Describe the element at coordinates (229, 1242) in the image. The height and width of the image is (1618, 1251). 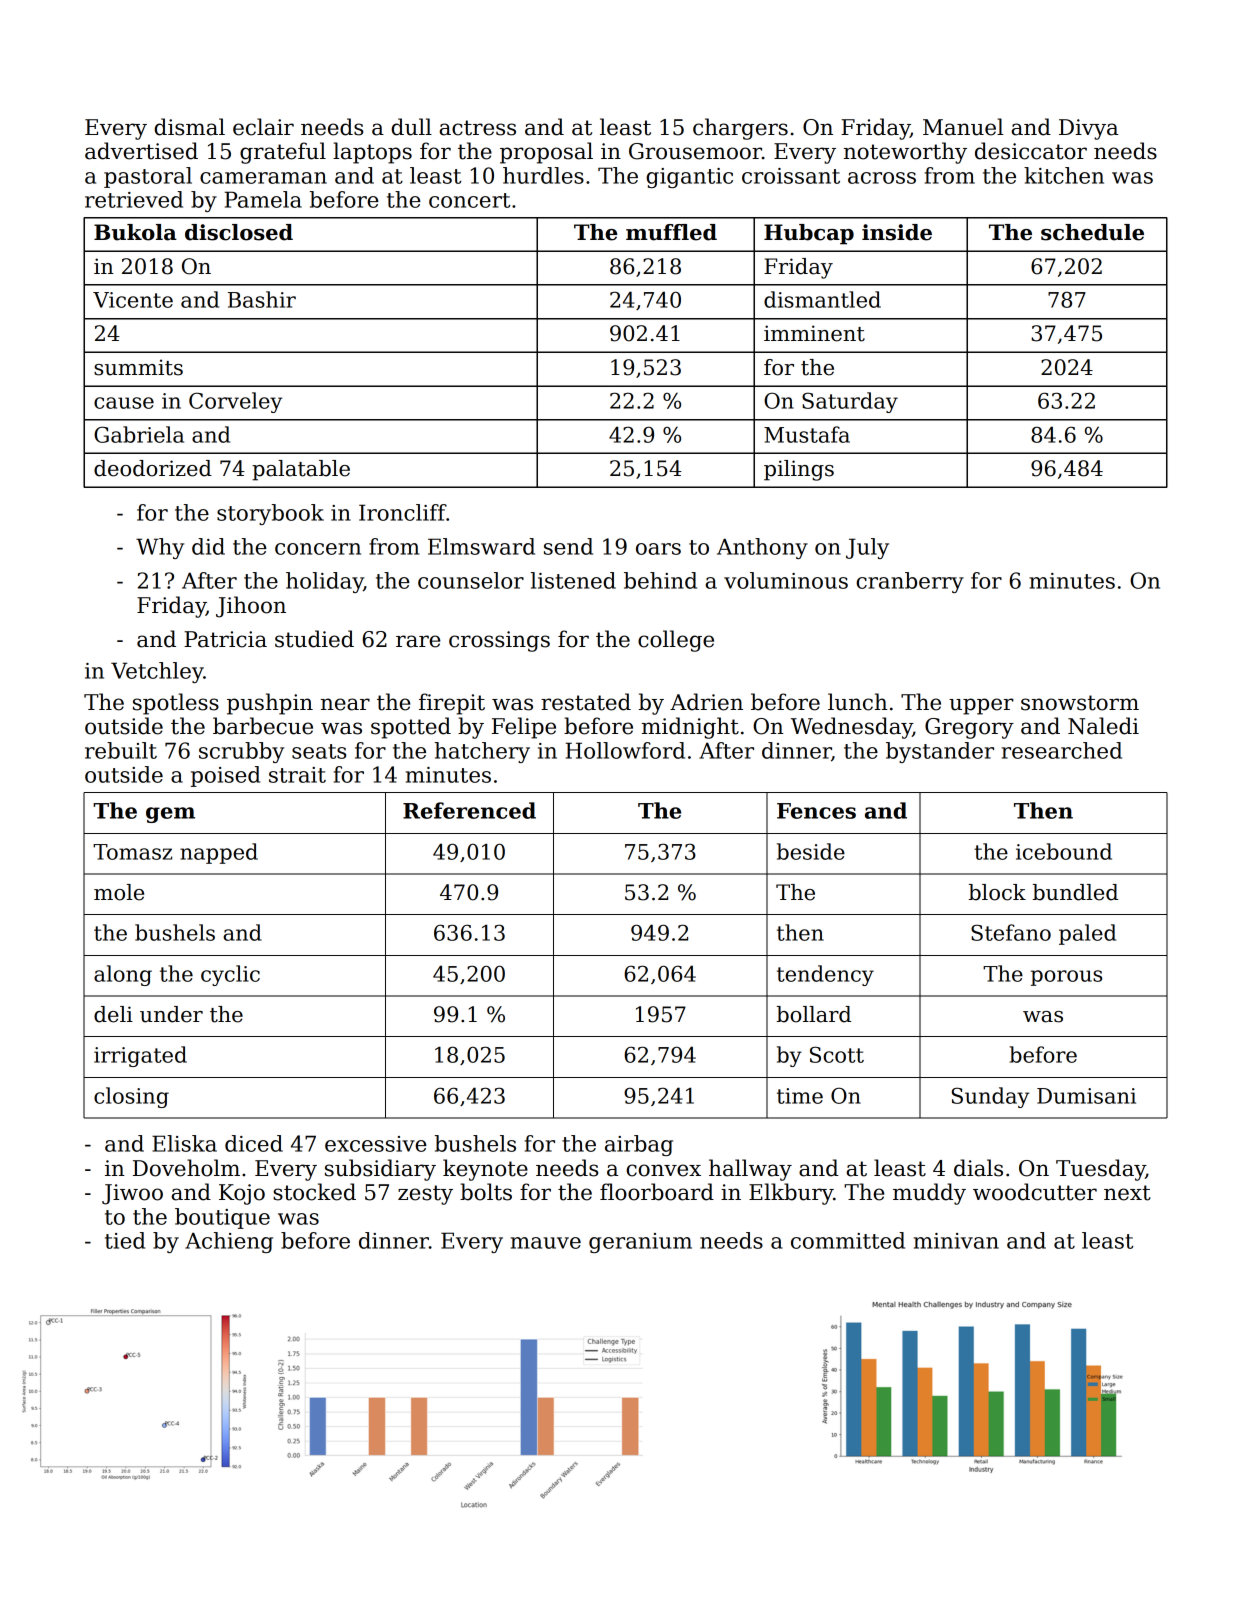
I see `Achieng` at that location.
